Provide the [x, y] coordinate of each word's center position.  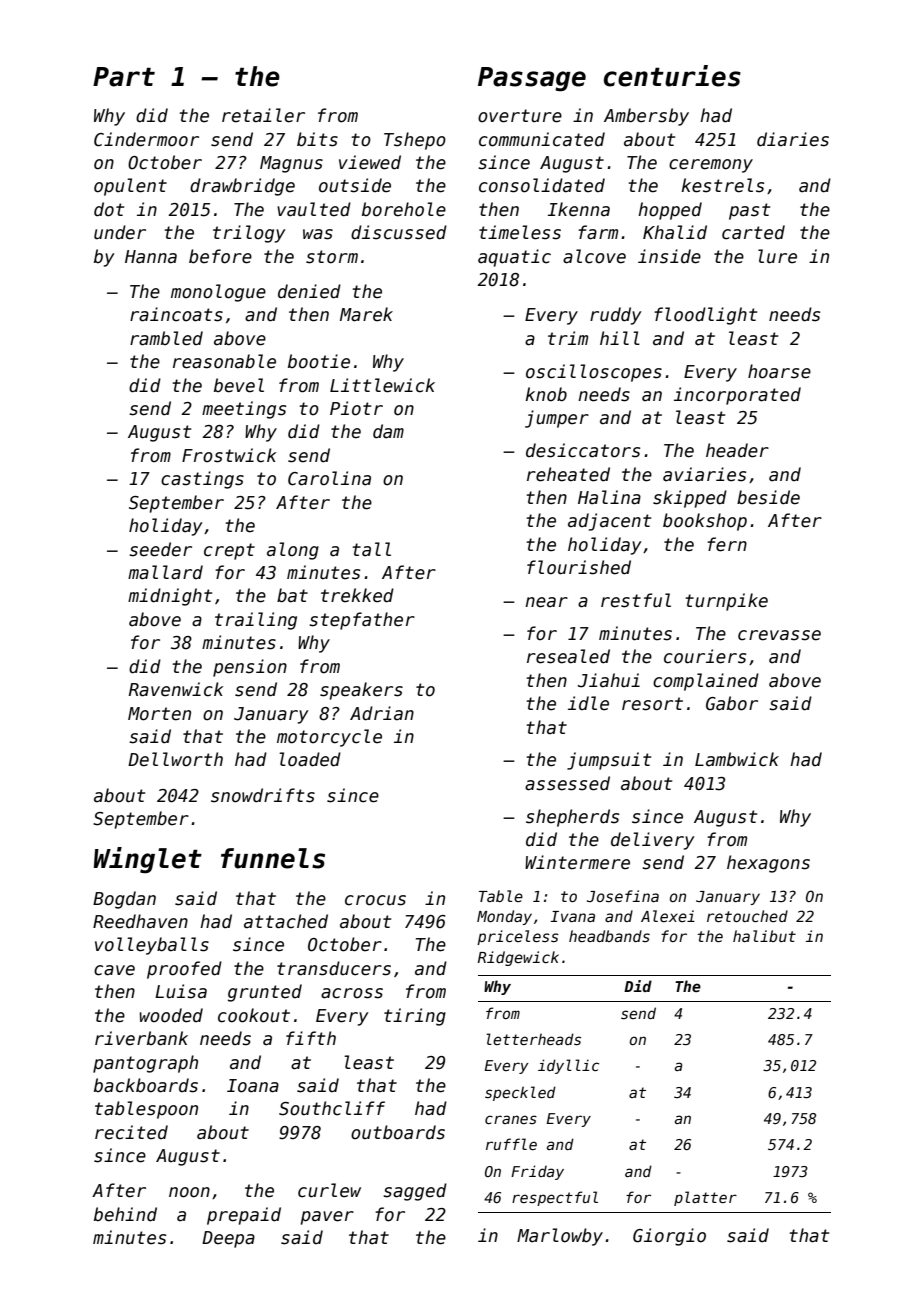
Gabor [732, 703]
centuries [672, 76]
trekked [357, 595]
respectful [555, 1198]
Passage [532, 79]
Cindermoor [146, 139]
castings [202, 480]
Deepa [228, 1239]
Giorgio [669, 1237]
